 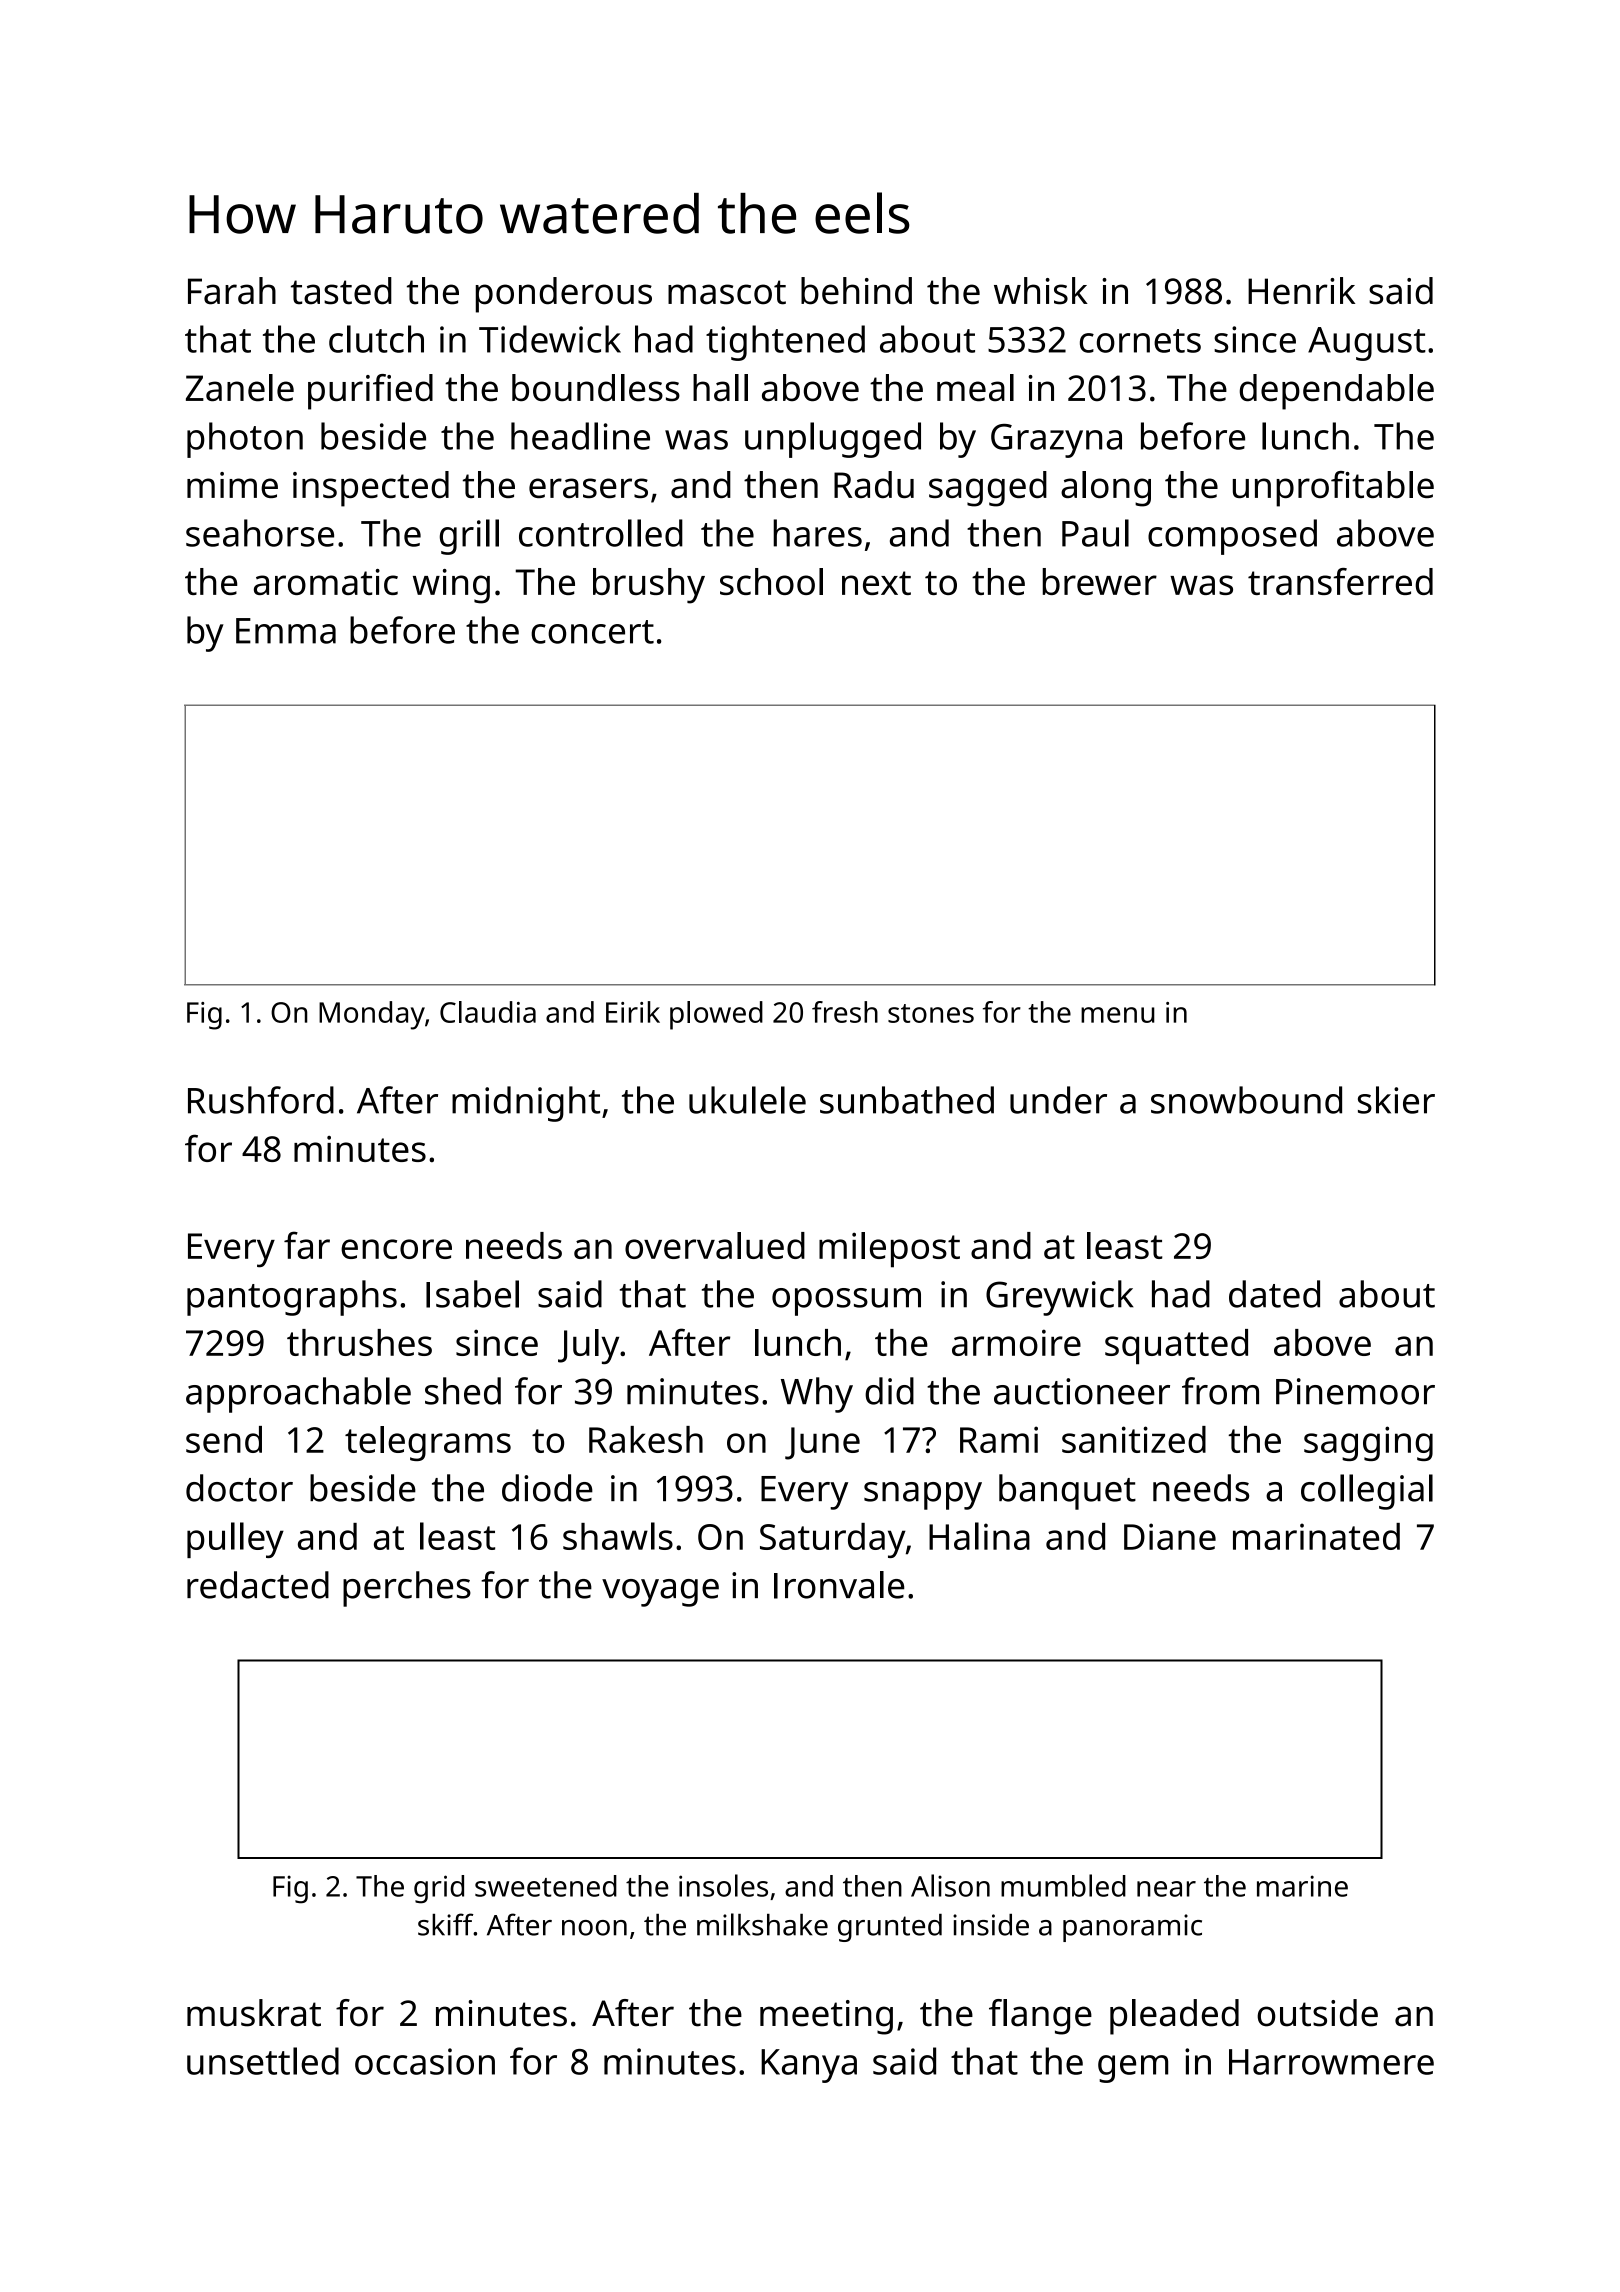 What do you see at coordinates (1396, 1100) in the image?
I see `skier` at bounding box center [1396, 1100].
